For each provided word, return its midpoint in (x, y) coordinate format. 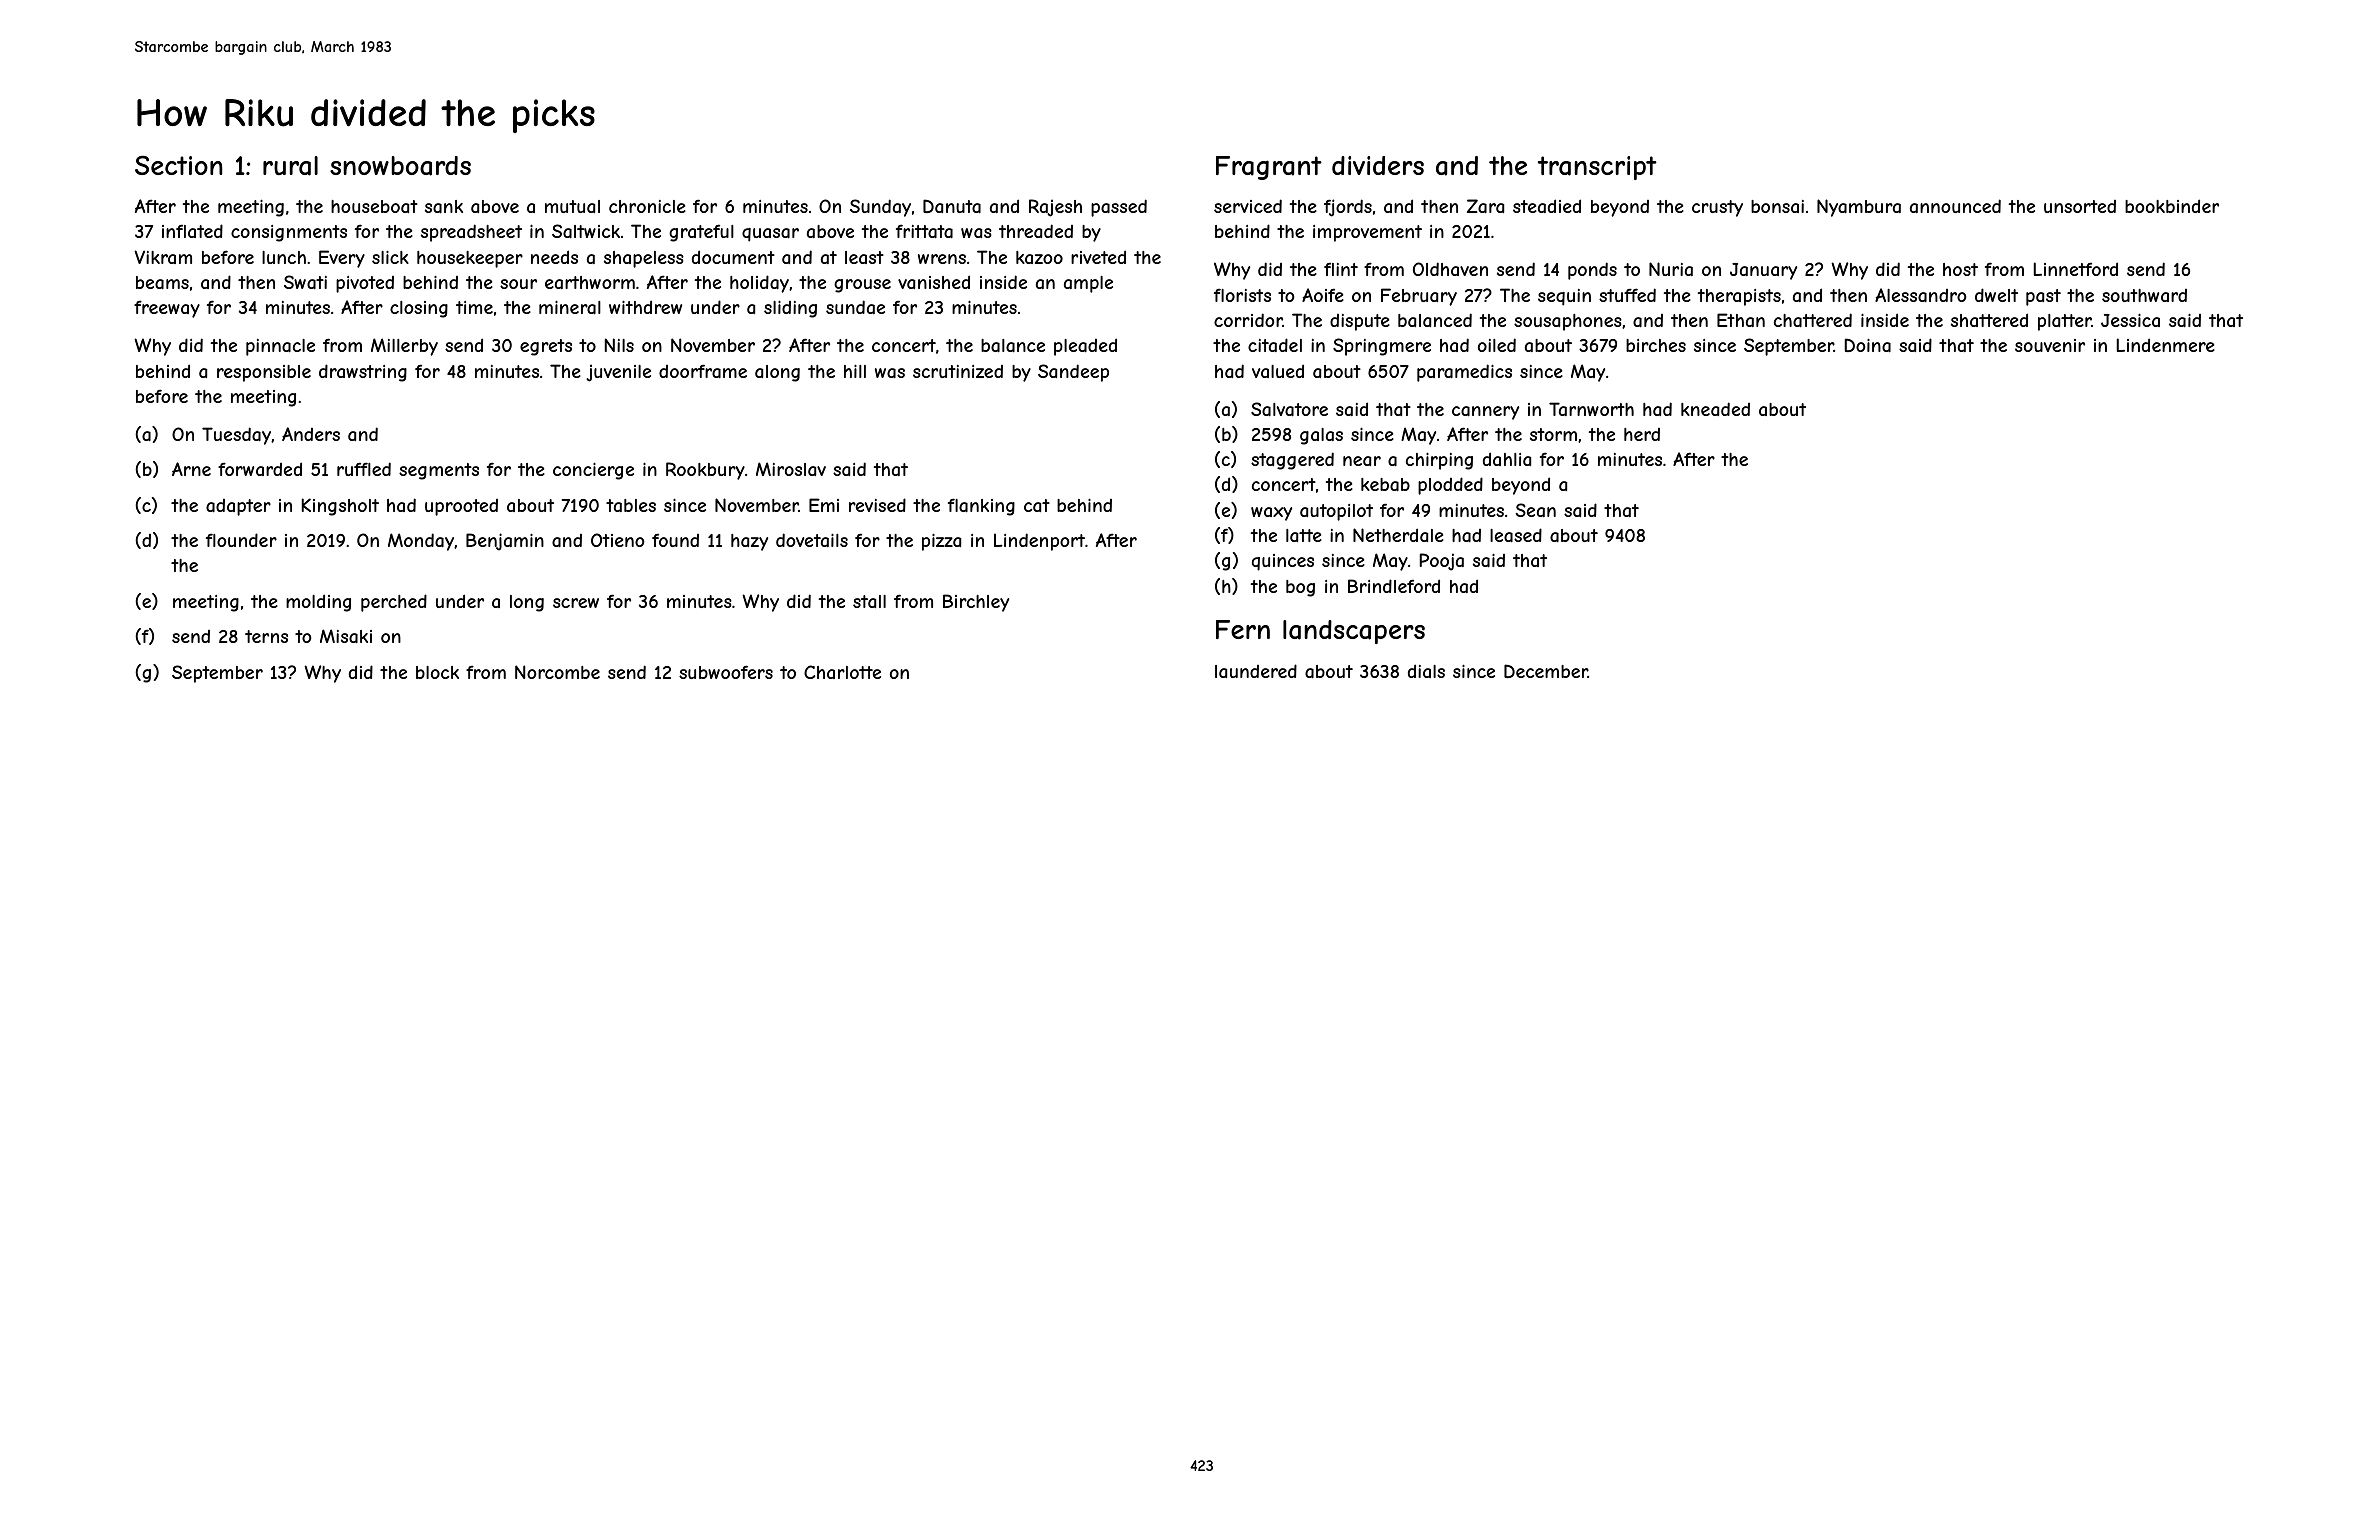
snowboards (400, 166)
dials (1426, 671)
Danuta (952, 206)
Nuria (1671, 269)
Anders (311, 434)
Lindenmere (2165, 345)
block (437, 672)
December (1546, 671)
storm (1553, 434)
